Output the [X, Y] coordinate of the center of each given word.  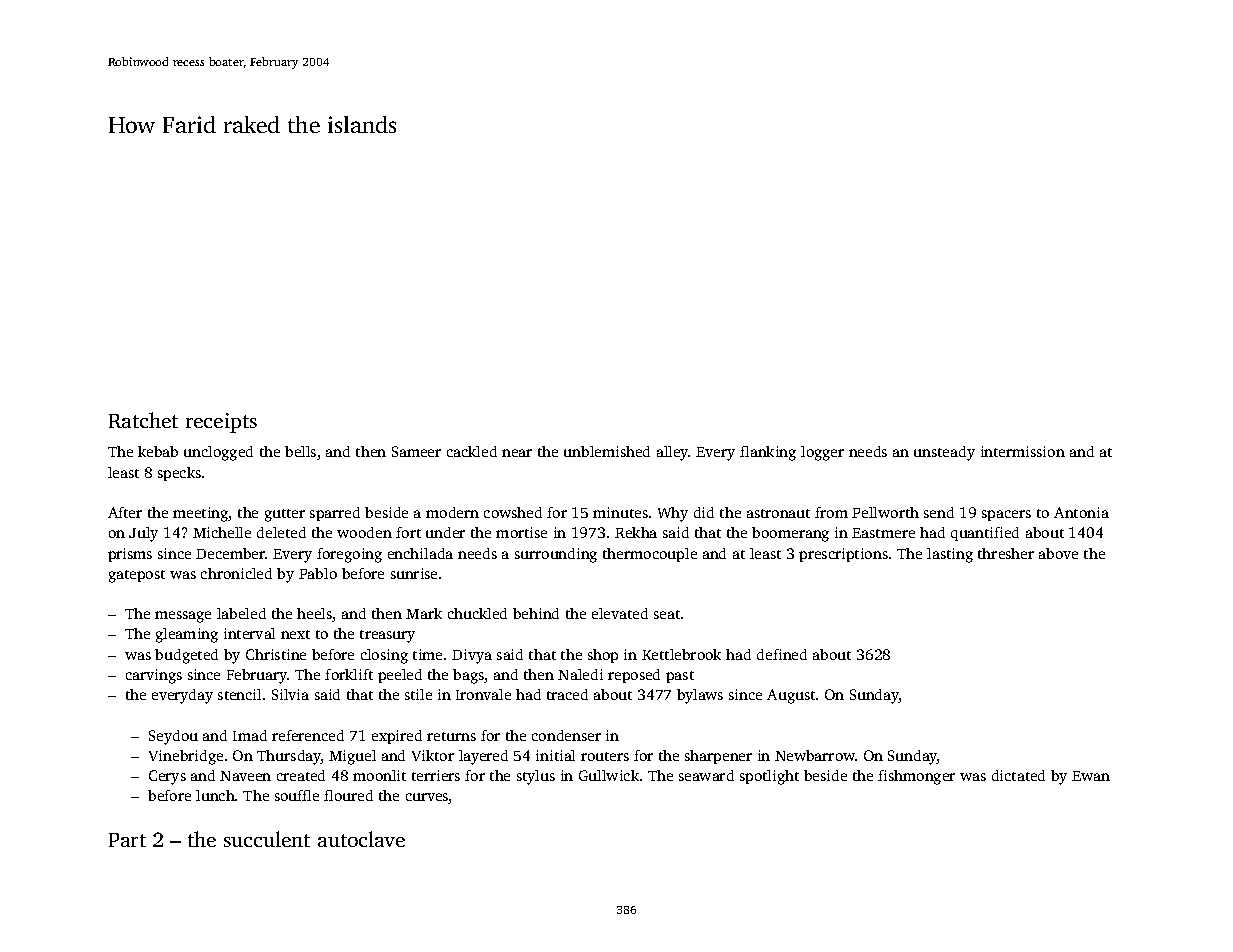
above [1058, 553]
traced [567, 694]
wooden [364, 532]
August [791, 696]
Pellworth [885, 512]
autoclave [361, 839]
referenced [308, 735]
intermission [1023, 451]
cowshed [513, 512]
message [183, 617]
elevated [620, 613]
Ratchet [143, 420]
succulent [267, 839]
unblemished [607, 451]
